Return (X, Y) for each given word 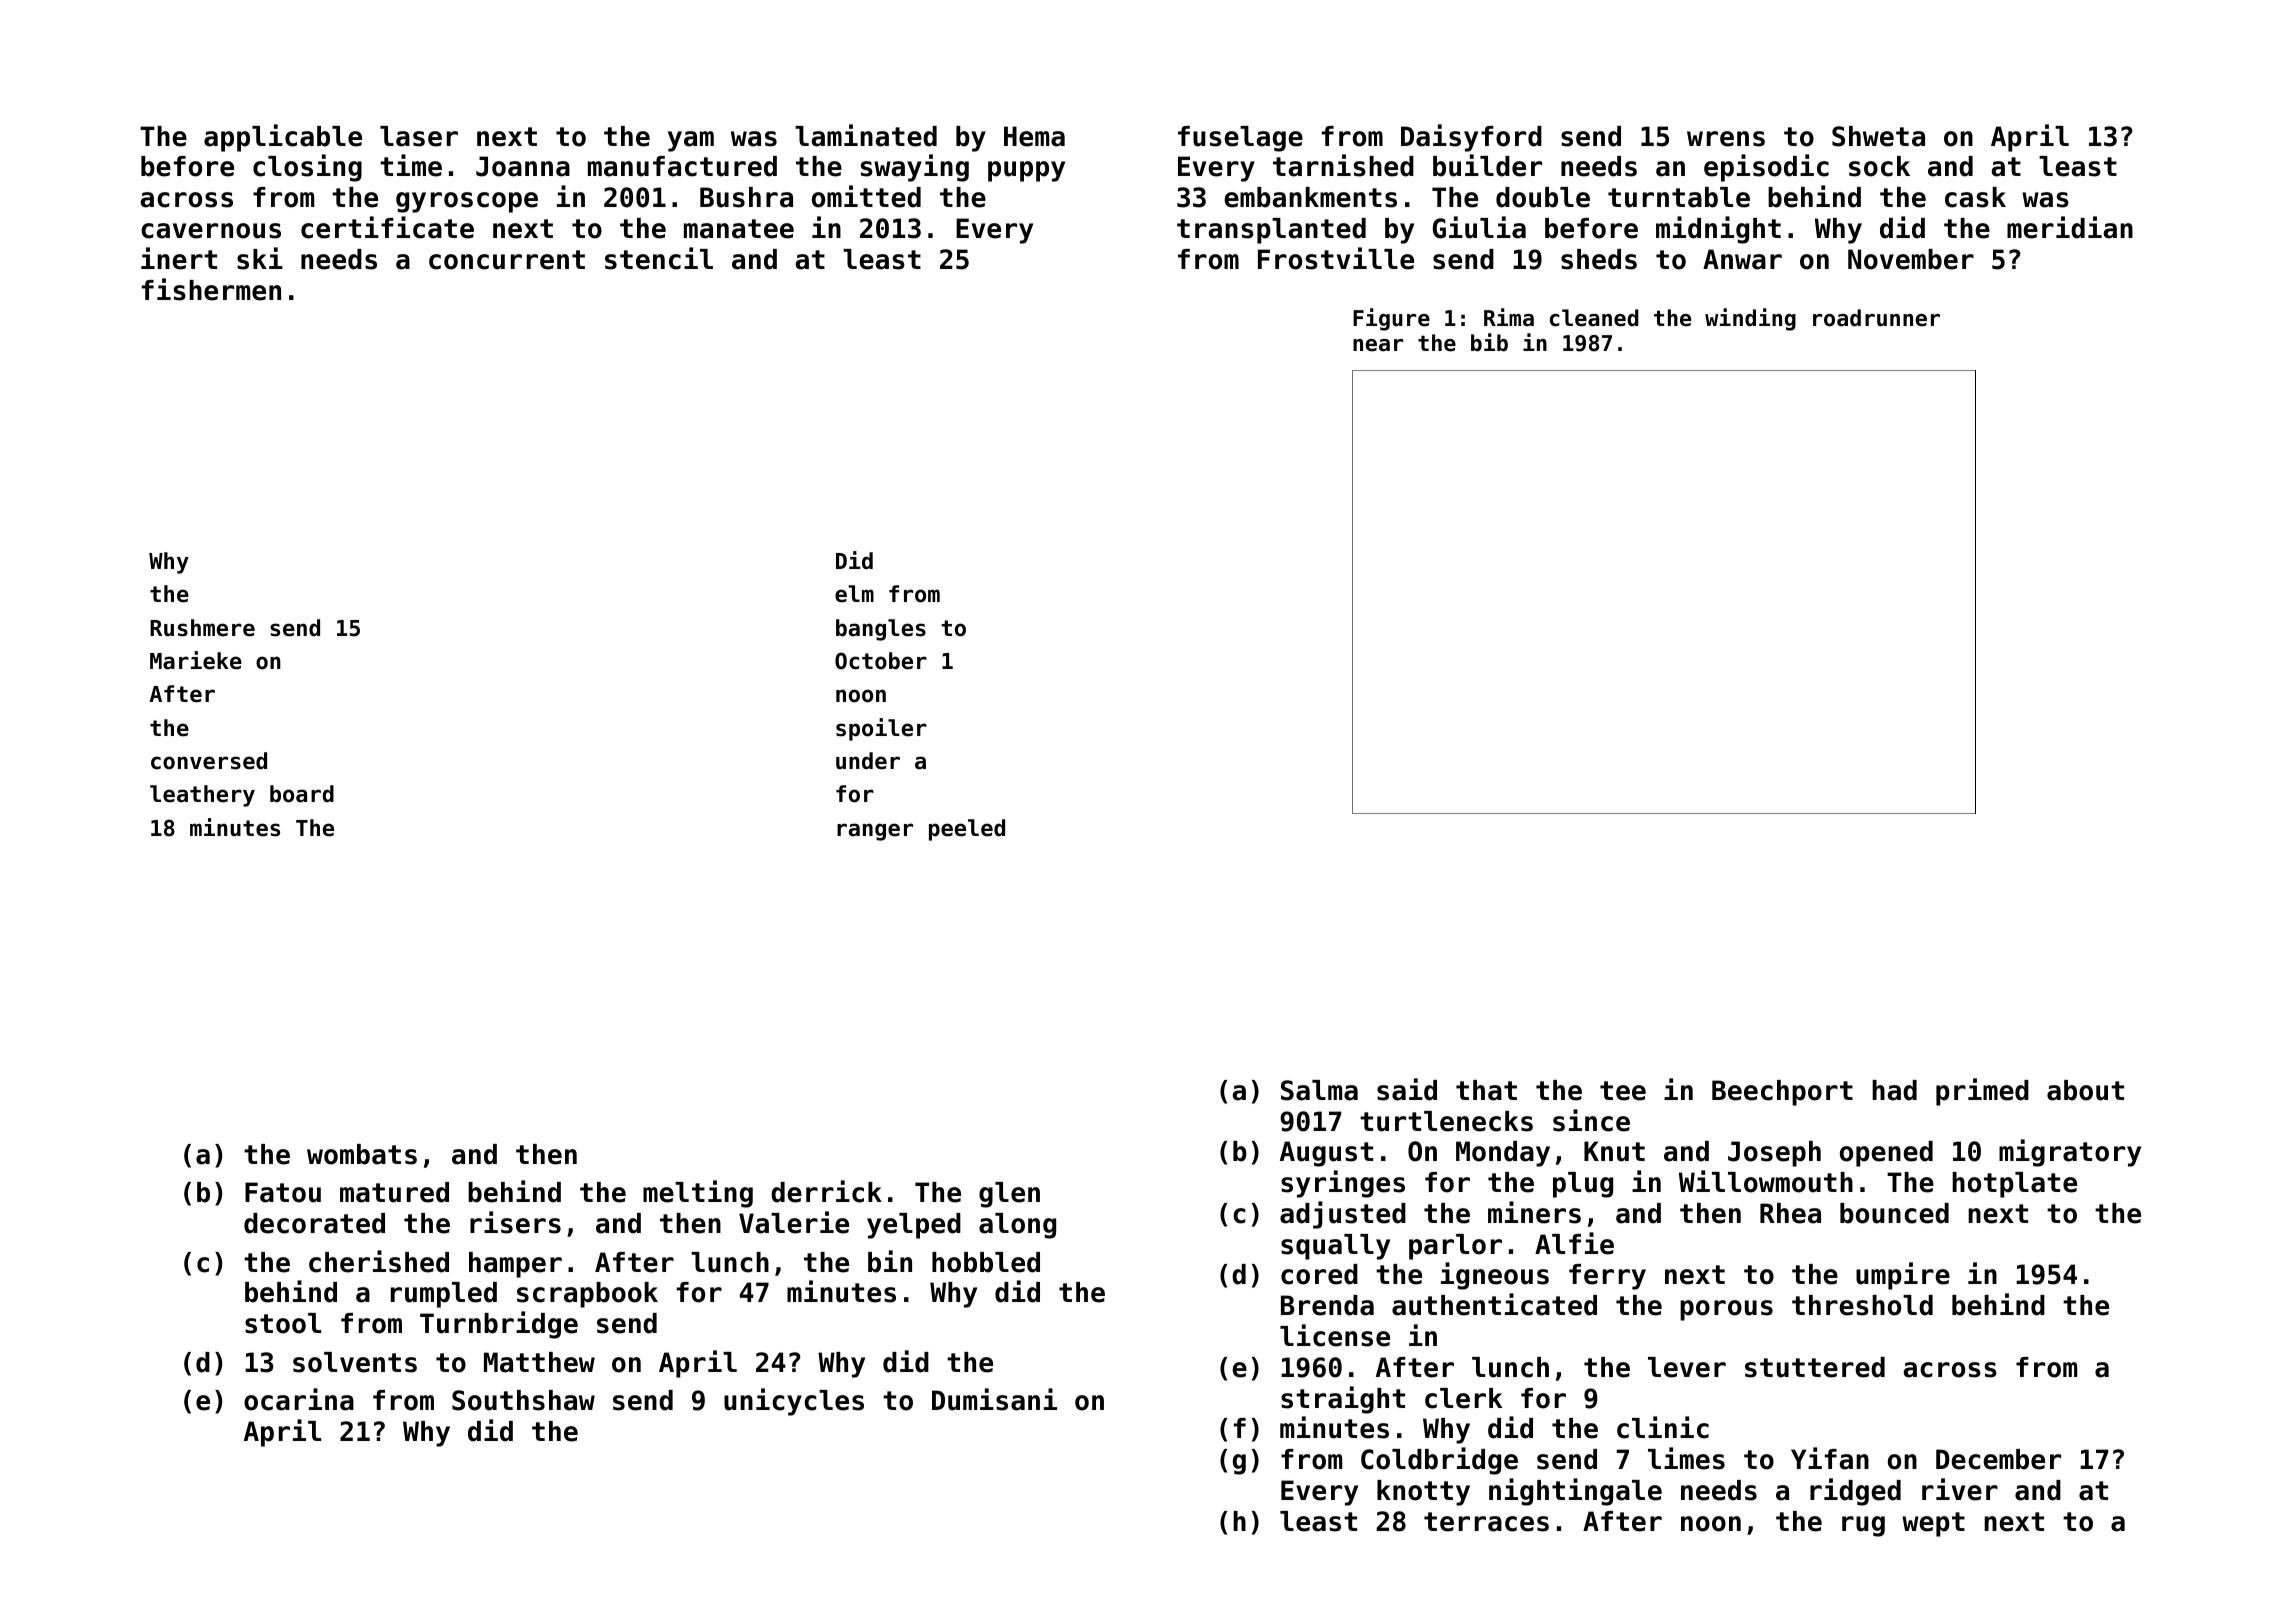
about (2085, 1090)
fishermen (211, 289)
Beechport (1782, 1093)
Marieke (196, 660)
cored (1319, 1274)
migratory (2070, 1153)
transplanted (1271, 231)
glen (1009, 1195)
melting (698, 1194)
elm (854, 594)
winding (1750, 319)
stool (283, 1323)
